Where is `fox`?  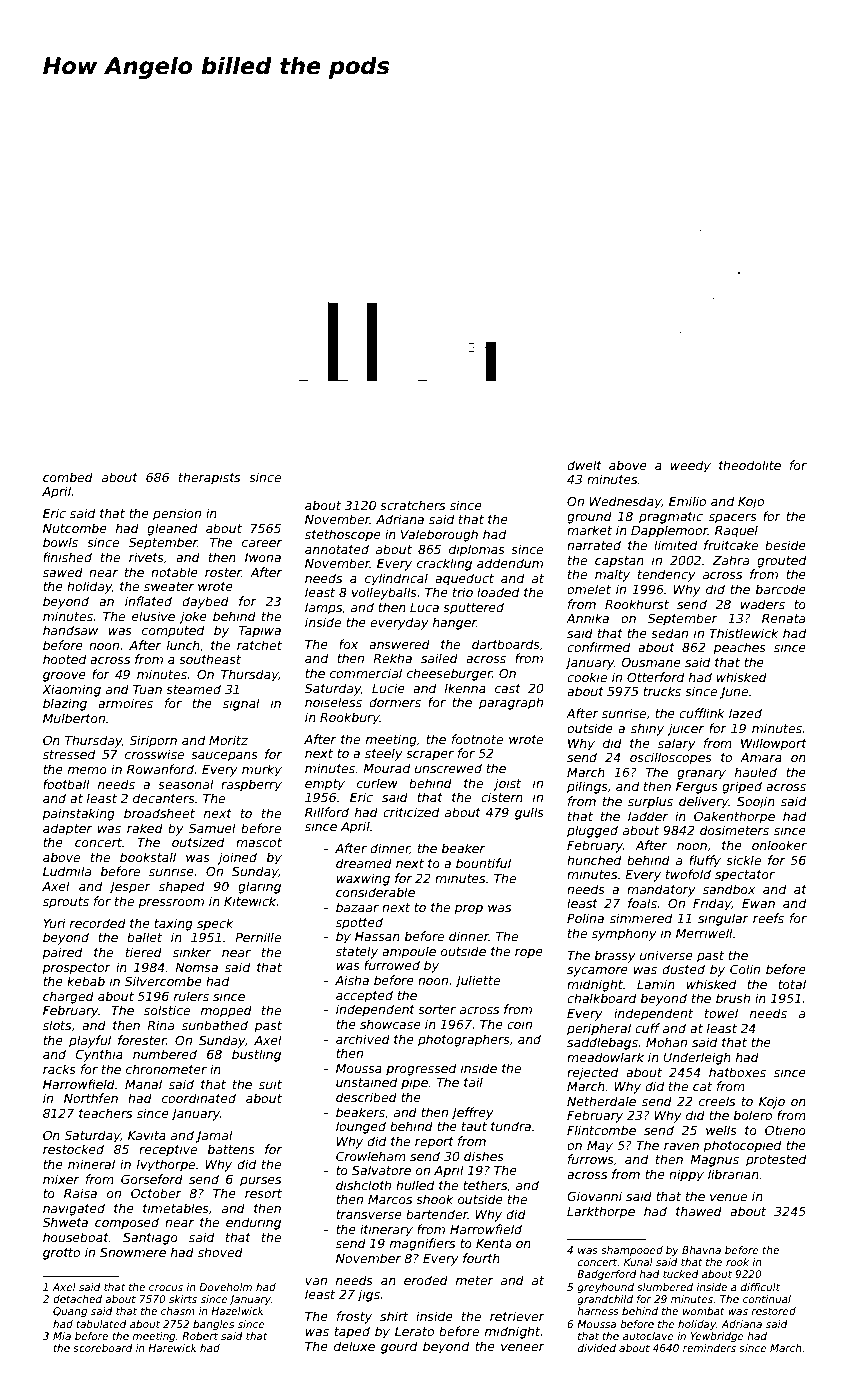 fox is located at coordinates (348, 644).
